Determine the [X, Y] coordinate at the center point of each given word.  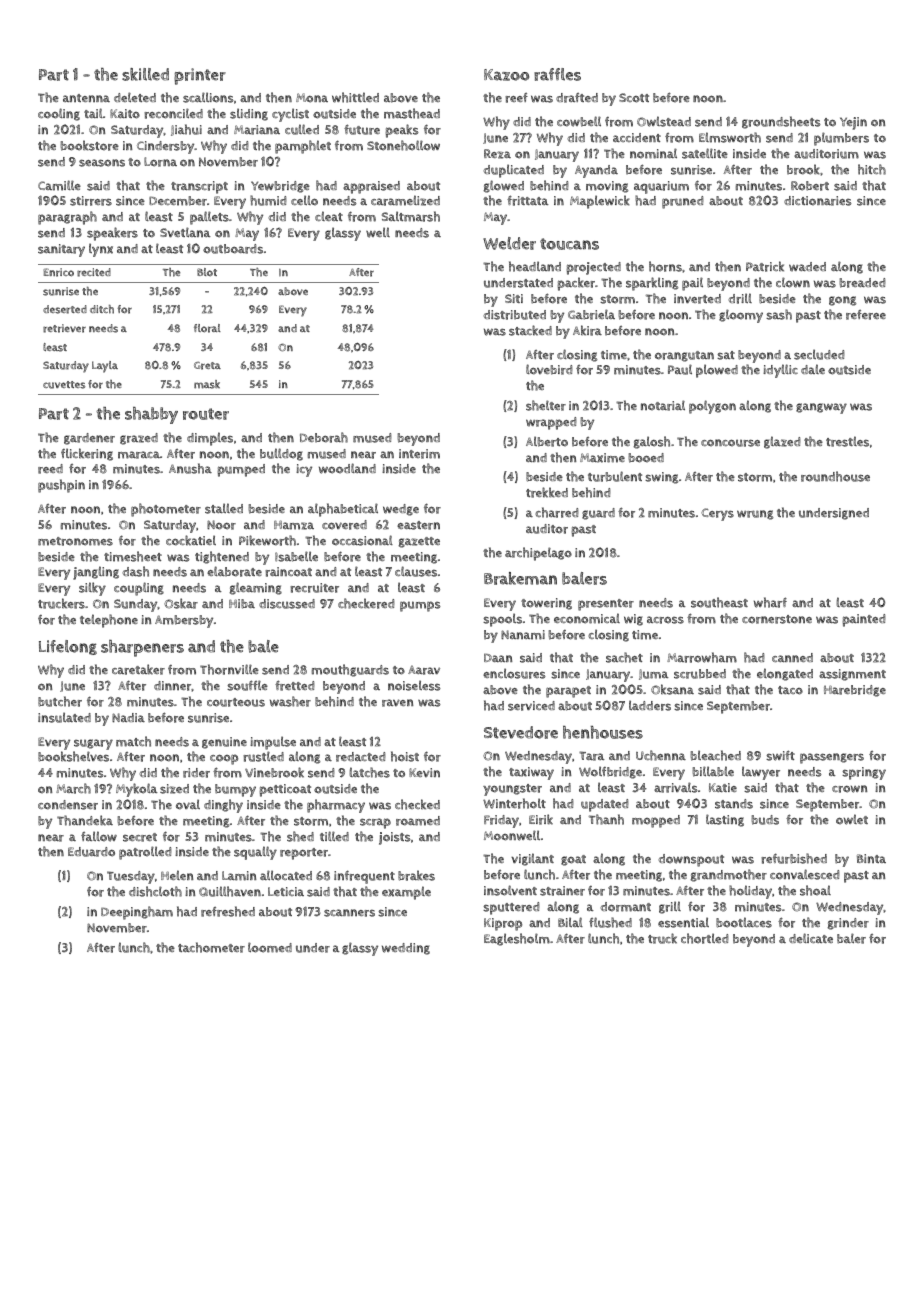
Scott [634, 98]
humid [268, 200]
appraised [371, 187]
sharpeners [142, 648]
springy [864, 773]
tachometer [211, 947]
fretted [295, 685]
